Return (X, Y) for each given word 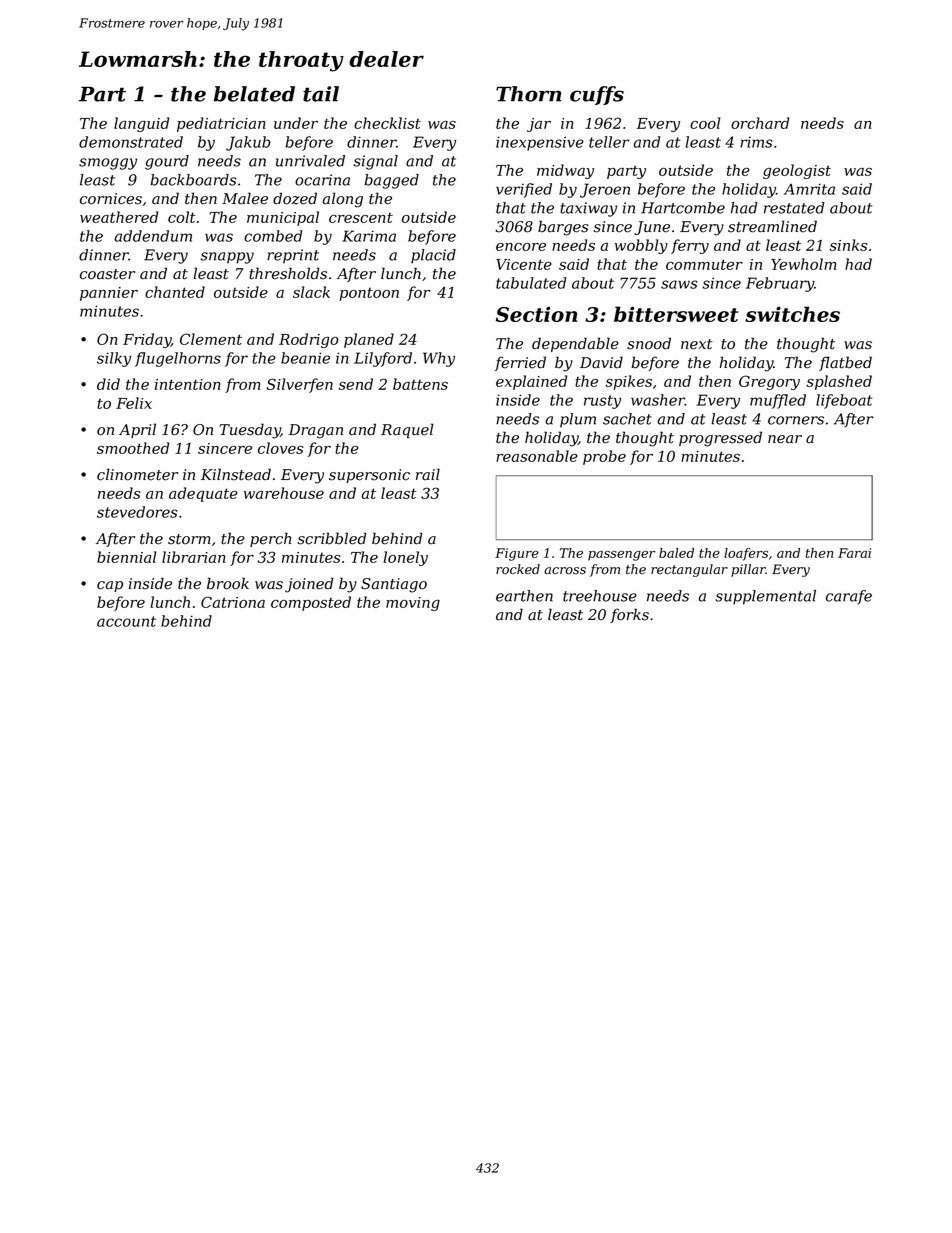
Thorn (529, 94)
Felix (134, 403)
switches (792, 314)
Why (439, 359)
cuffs (597, 95)
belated (254, 94)
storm (189, 539)
